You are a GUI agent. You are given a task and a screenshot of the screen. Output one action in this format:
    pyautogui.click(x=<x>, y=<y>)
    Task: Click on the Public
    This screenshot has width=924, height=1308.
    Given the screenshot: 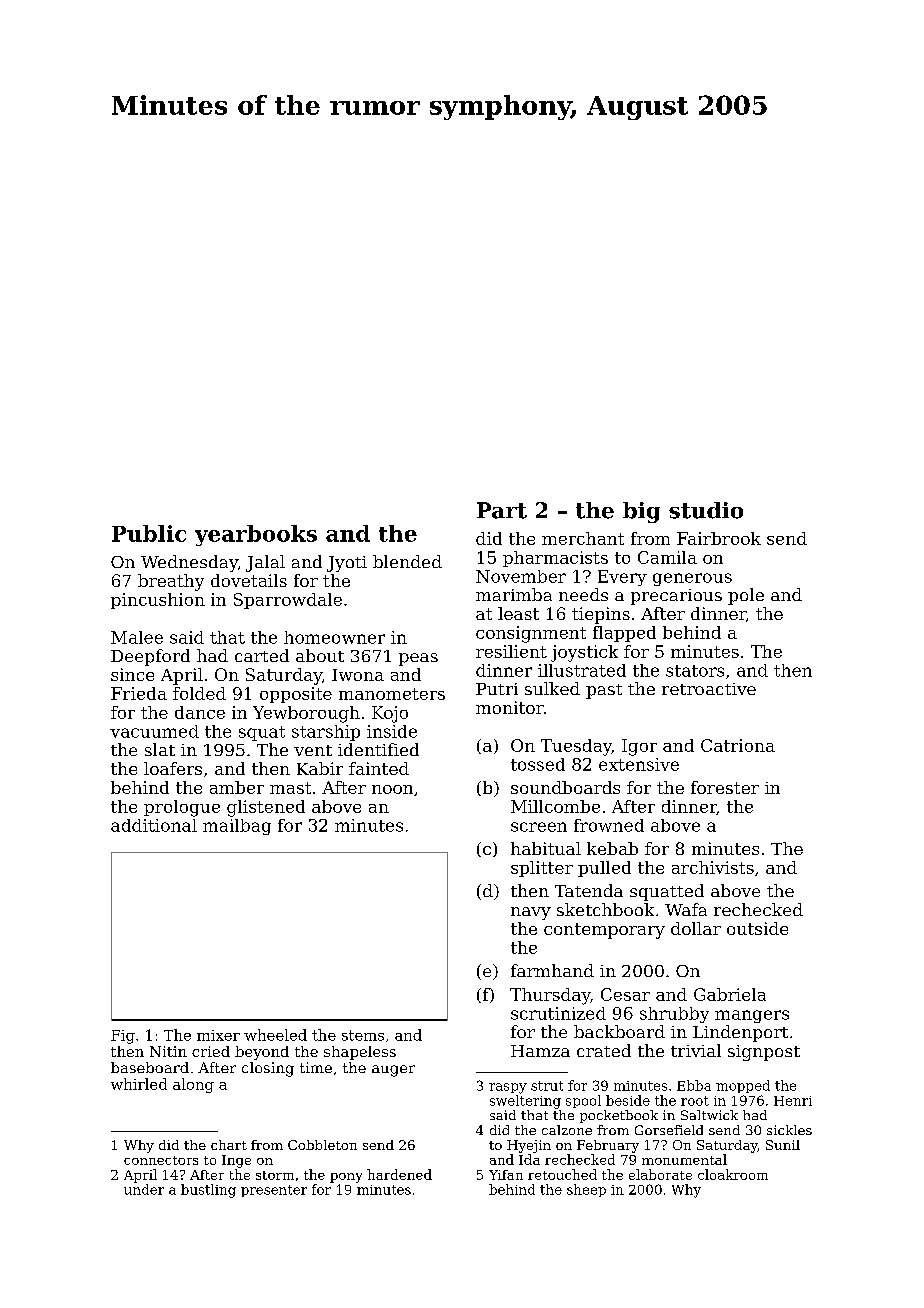 What is the action you would take?
    pyautogui.click(x=149, y=533)
